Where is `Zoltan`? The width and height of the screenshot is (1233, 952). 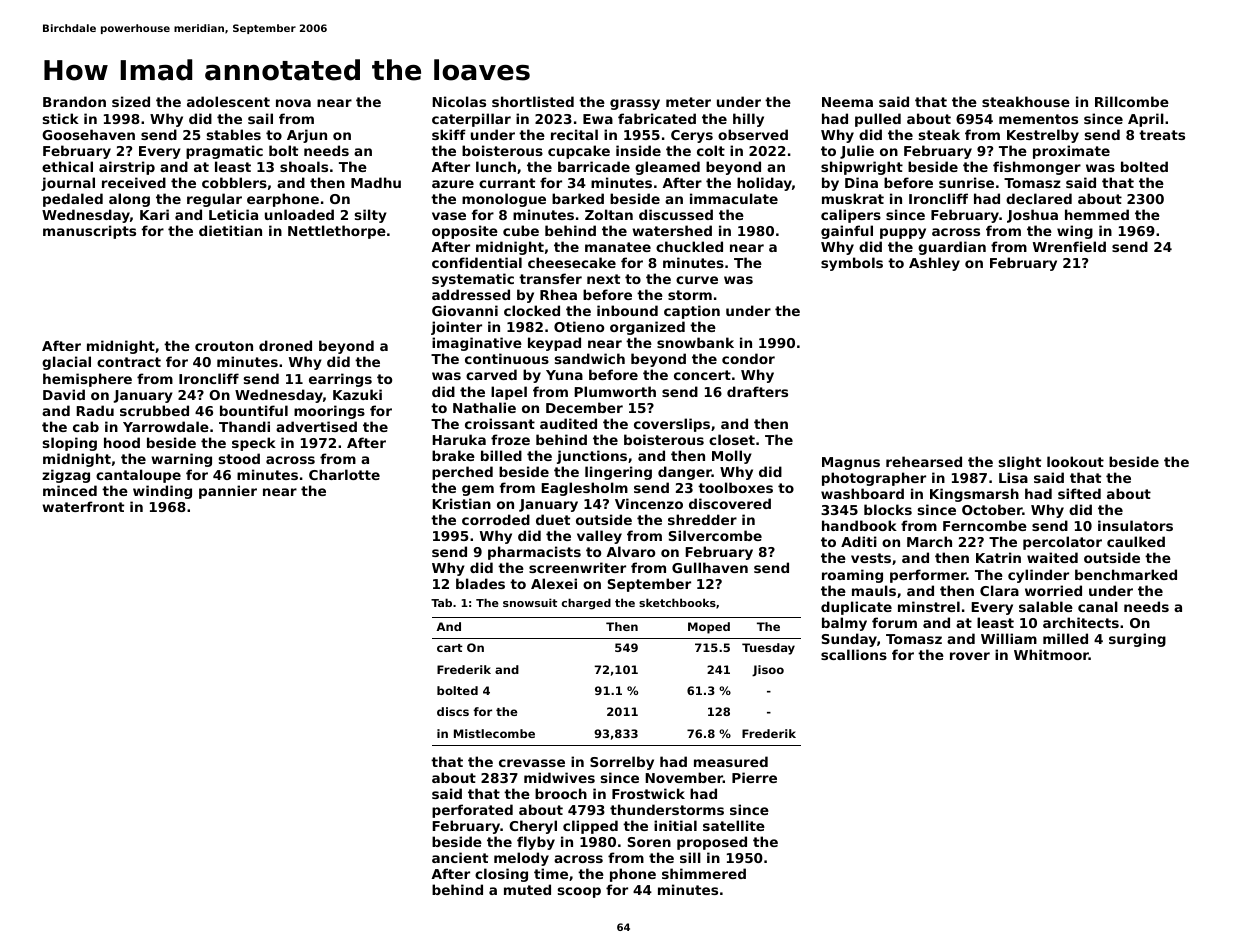
Zoltan is located at coordinates (609, 214).
